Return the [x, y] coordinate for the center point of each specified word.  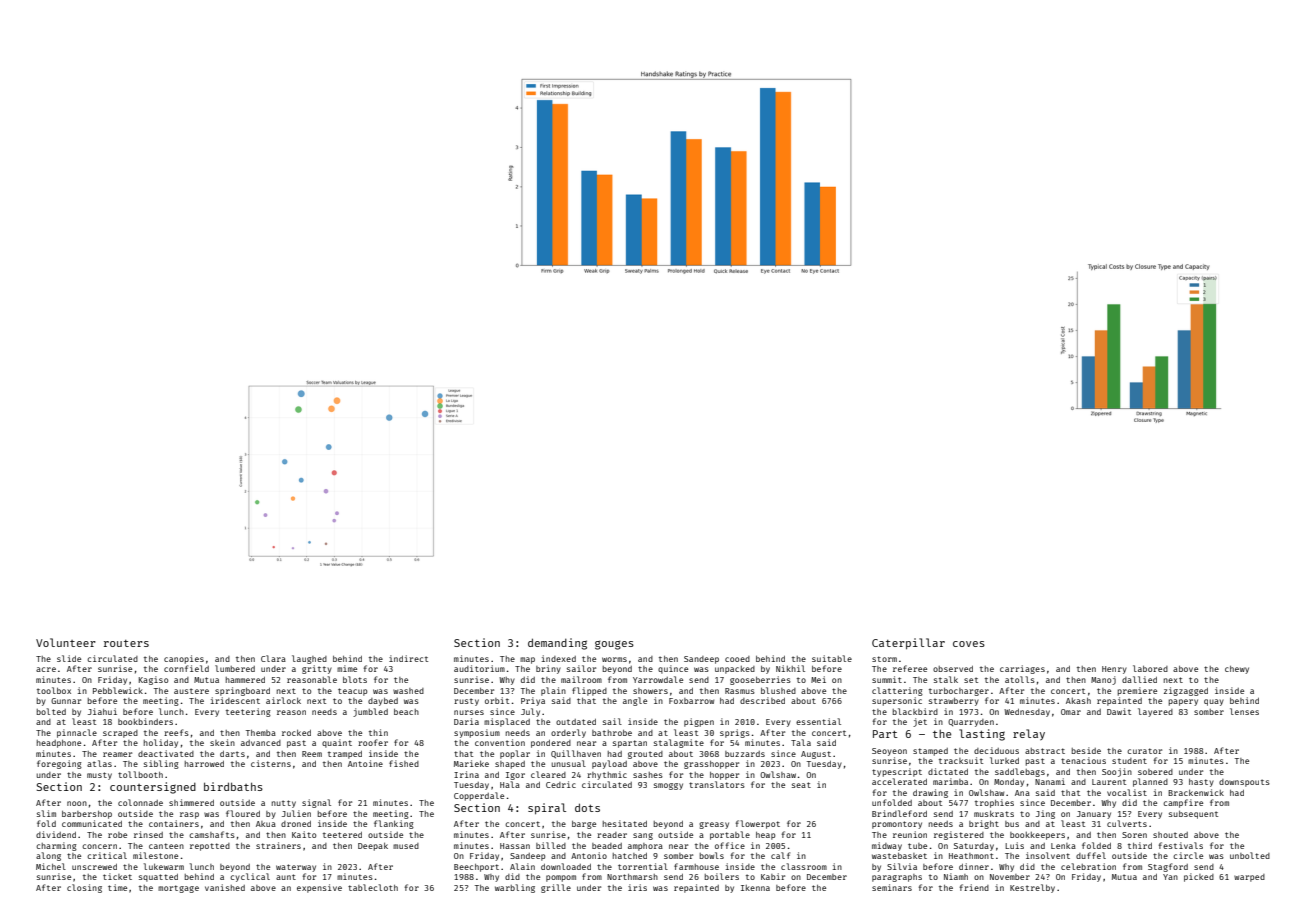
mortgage [178, 889]
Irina [466, 774]
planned [1150, 782]
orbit [497, 700]
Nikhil [790, 668]
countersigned [153, 788]
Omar [1071, 712]
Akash [1078, 701]
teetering [248, 712]
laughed [309, 659]
